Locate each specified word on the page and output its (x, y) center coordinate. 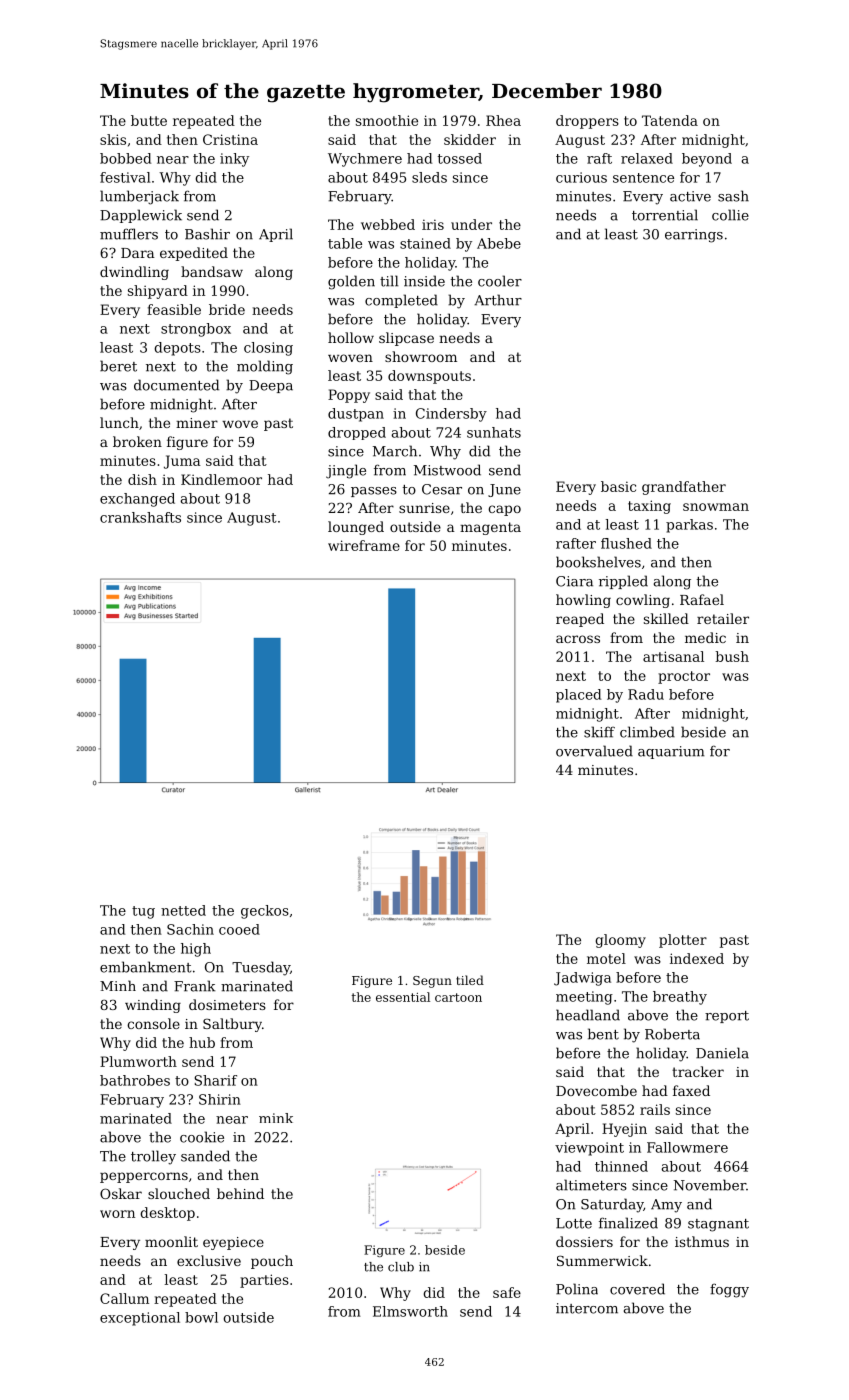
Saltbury (232, 1025)
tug (143, 912)
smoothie (387, 120)
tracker (698, 1071)
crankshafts (140, 517)
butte (149, 120)
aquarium (671, 752)
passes (374, 492)
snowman (716, 507)
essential (403, 997)
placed (578, 696)
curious (581, 177)
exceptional (140, 1319)
